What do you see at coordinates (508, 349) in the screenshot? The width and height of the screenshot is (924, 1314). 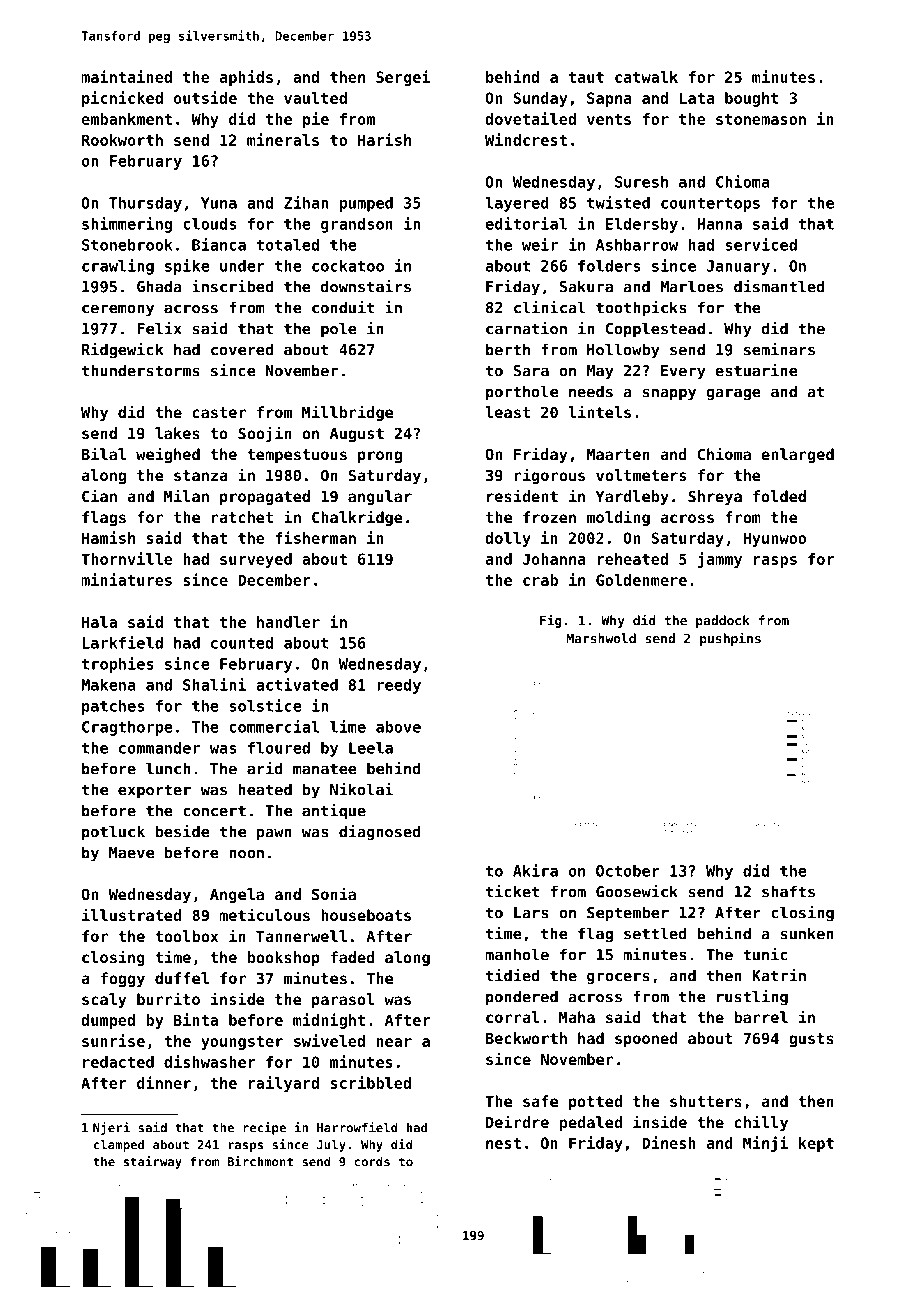 I see `berth` at bounding box center [508, 349].
